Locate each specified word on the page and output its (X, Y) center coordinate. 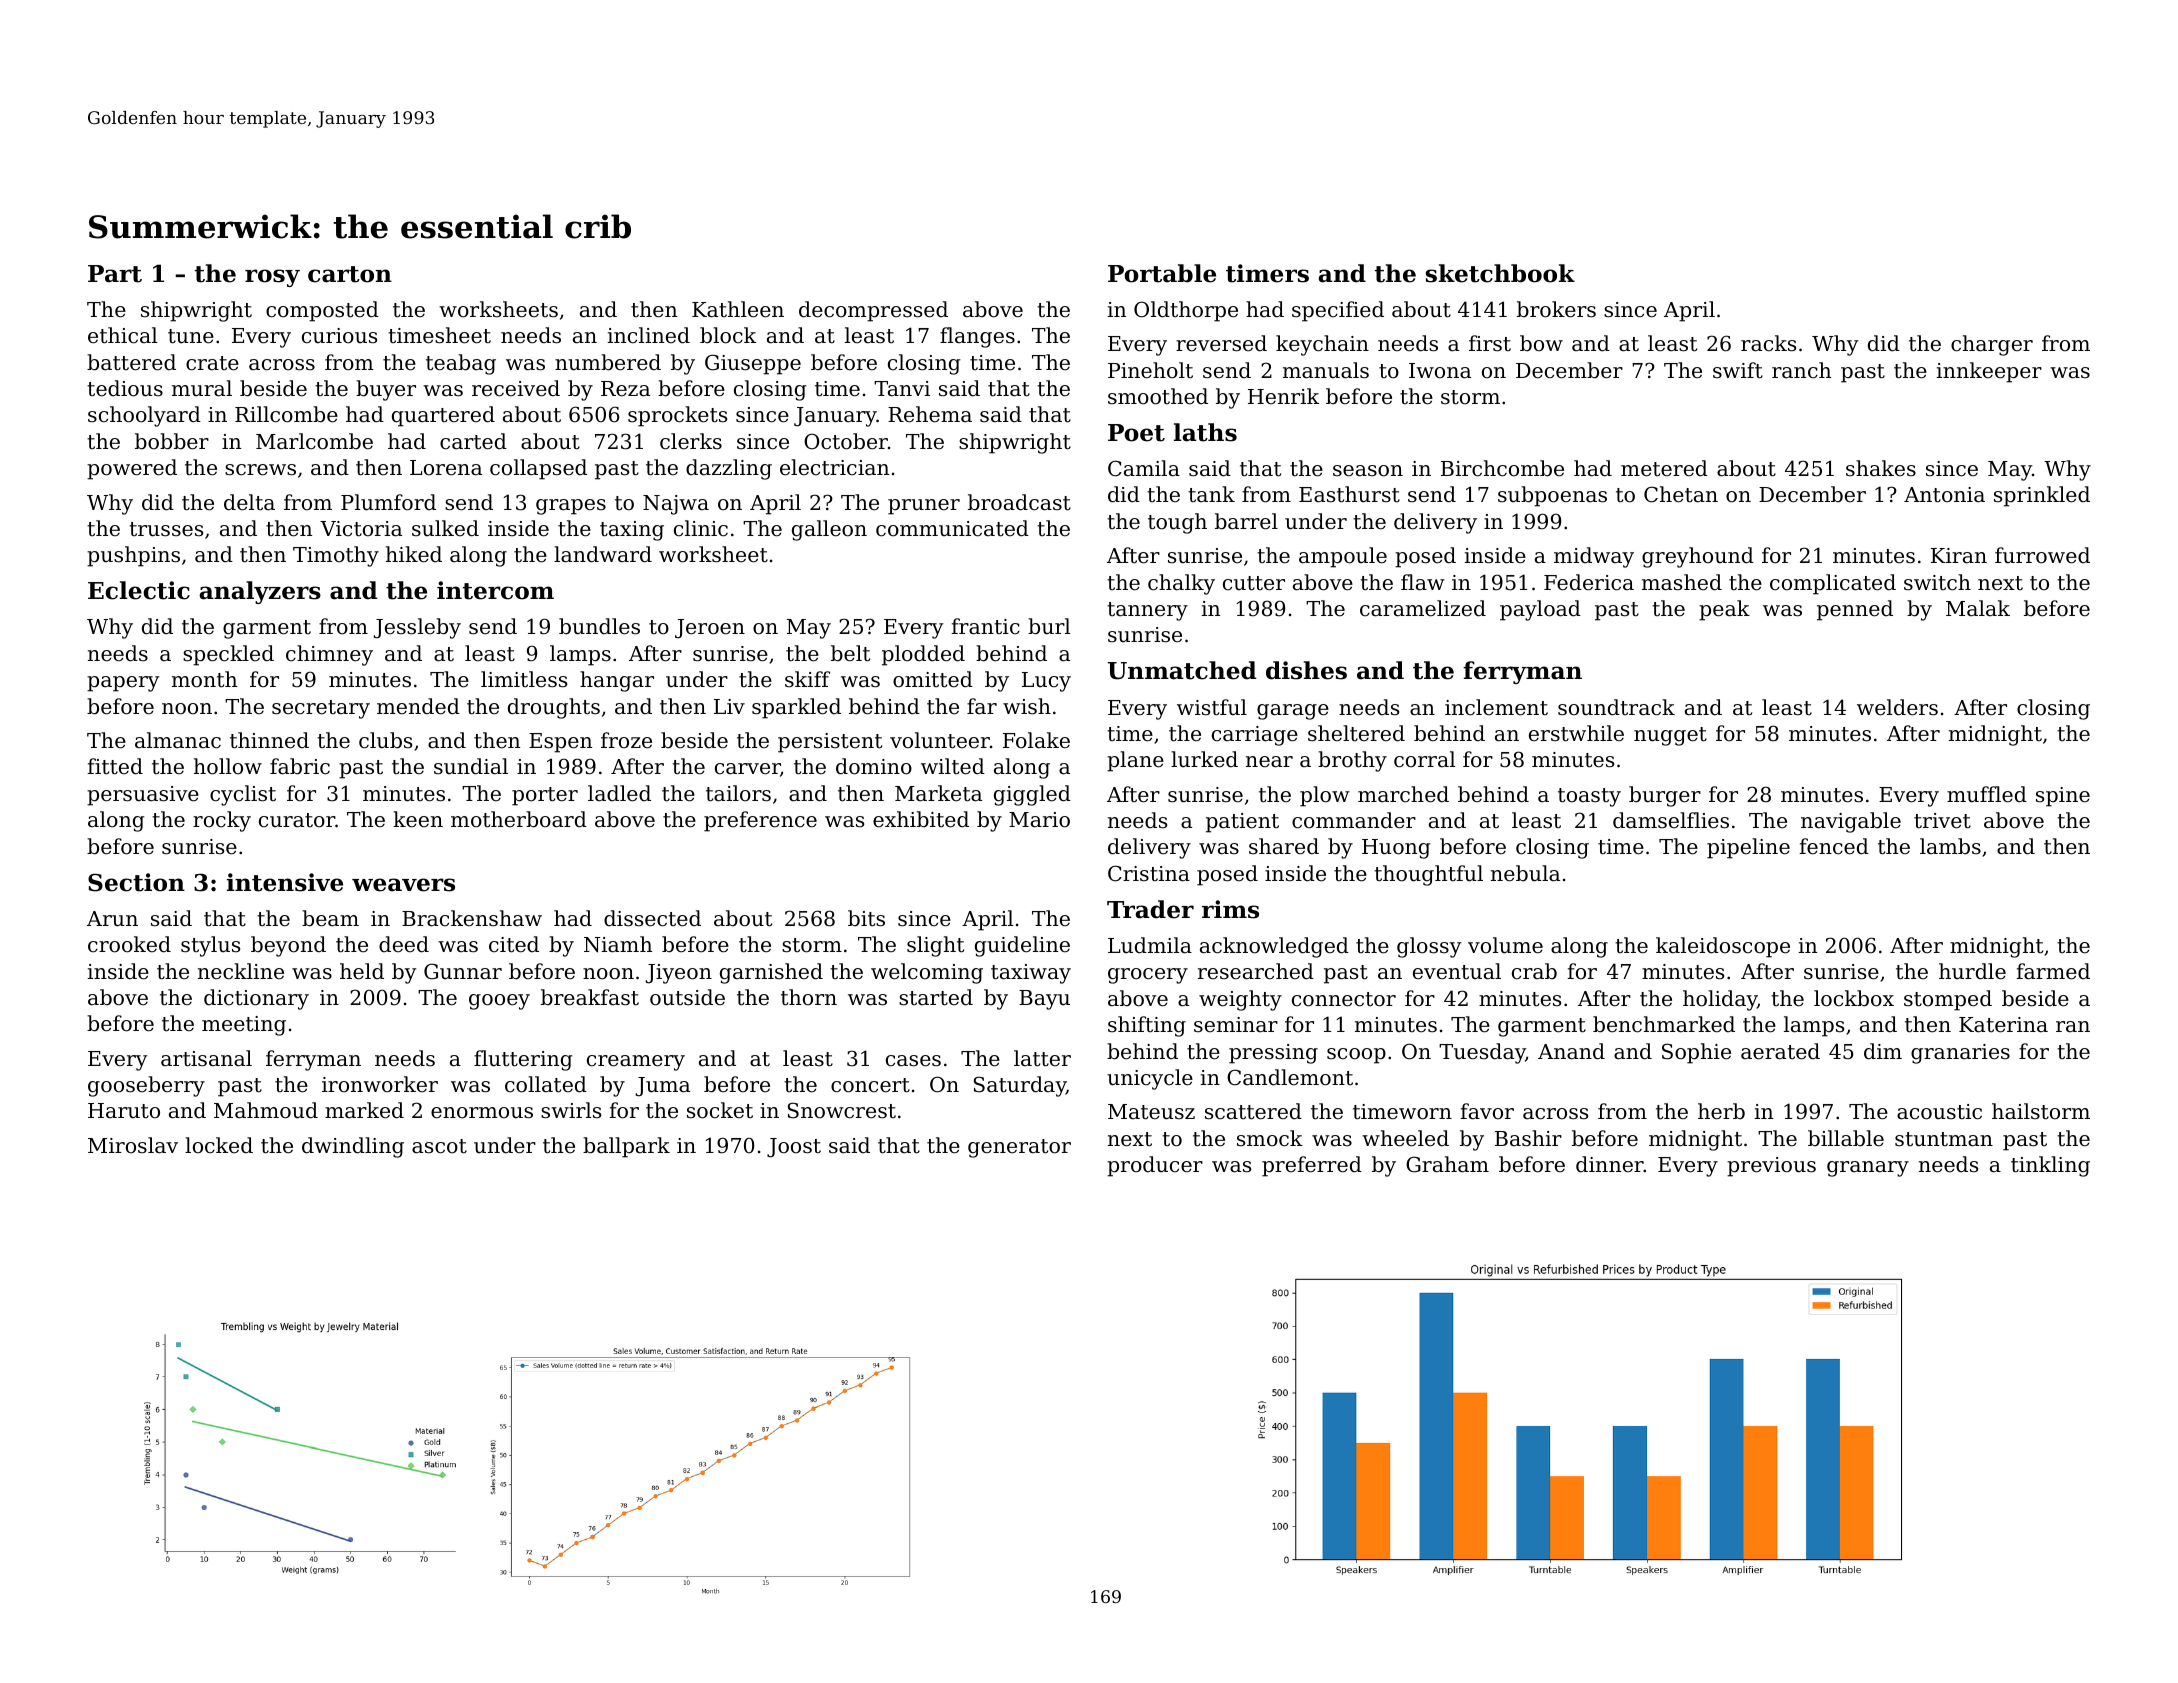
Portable (1162, 273)
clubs (385, 740)
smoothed (1158, 396)
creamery (636, 1063)
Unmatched (1182, 670)
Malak (1978, 608)
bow (1541, 343)
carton (350, 274)
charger (1992, 345)
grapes (571, 507)
